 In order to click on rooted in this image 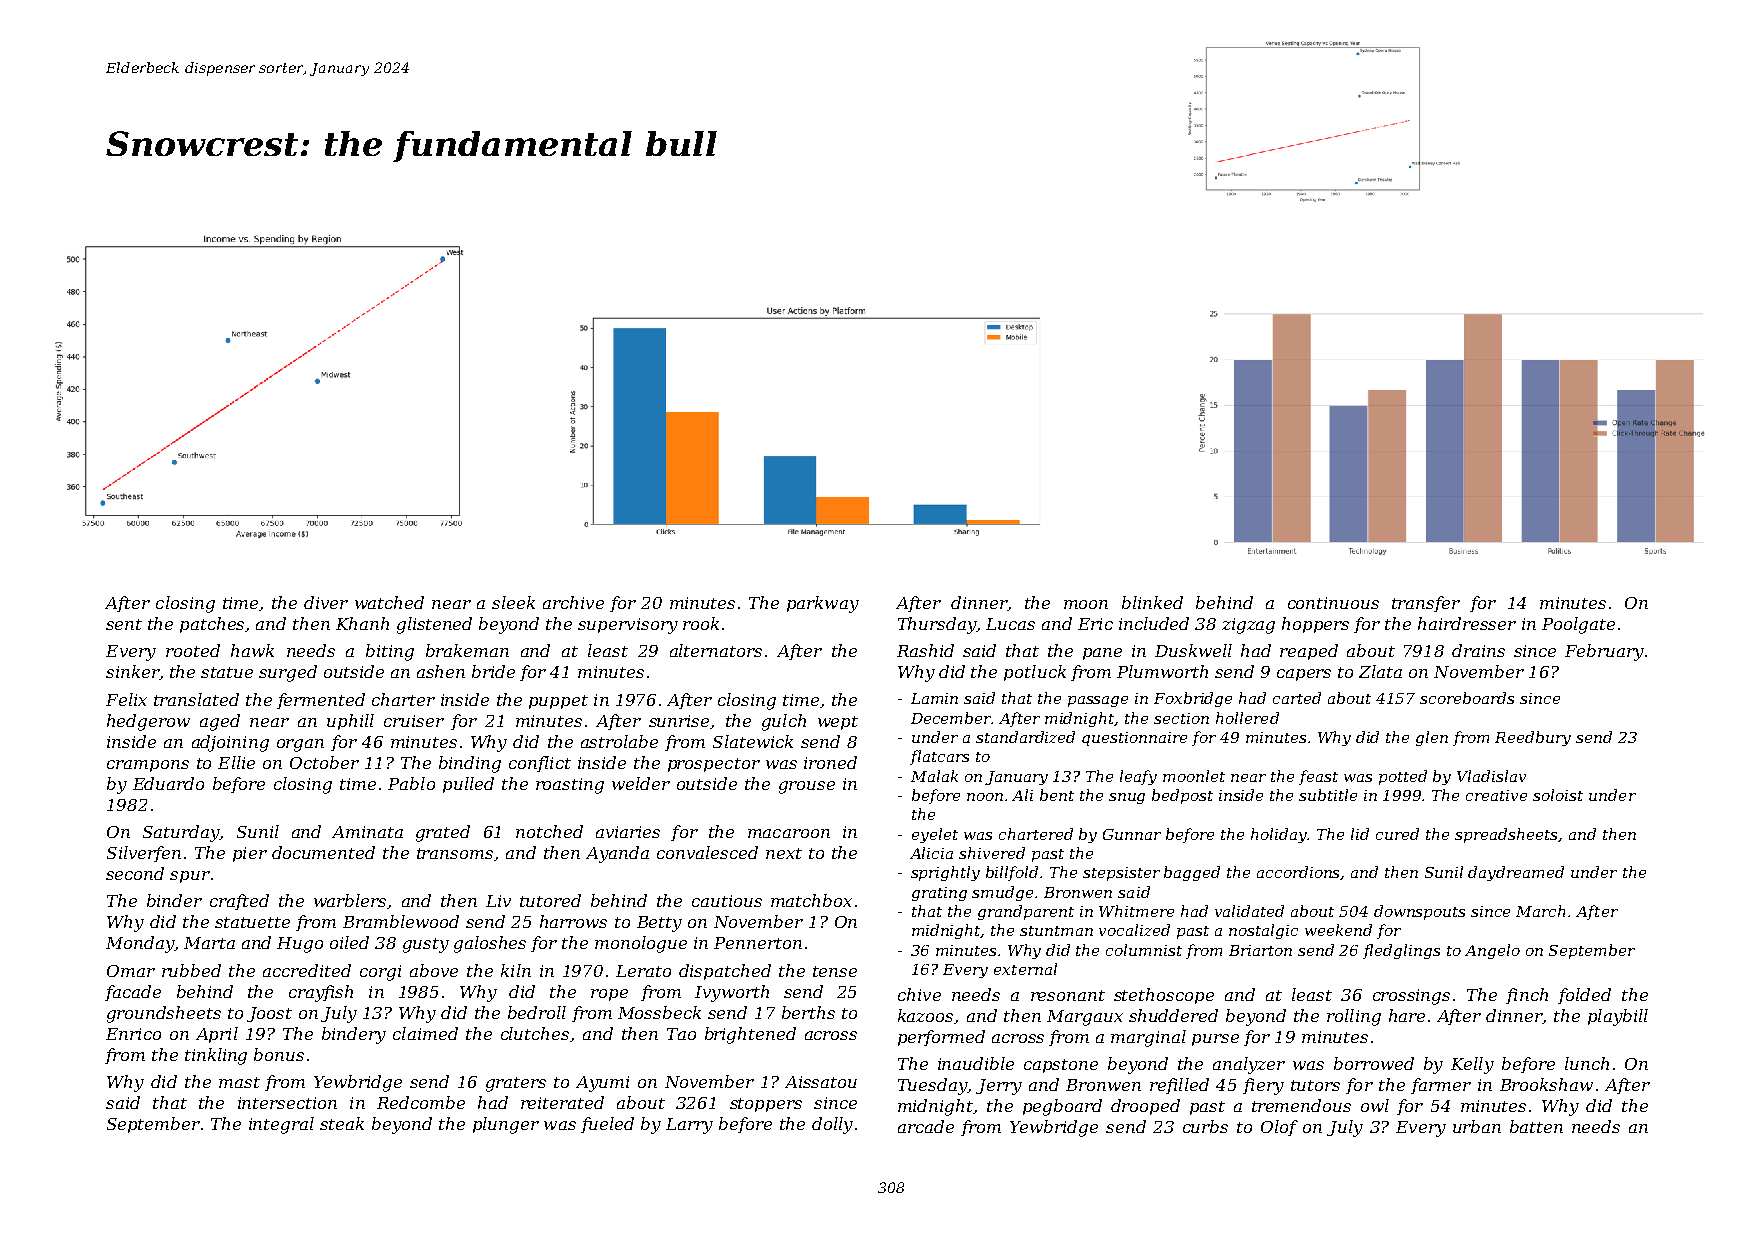, I will do `click(193, 650)`.
